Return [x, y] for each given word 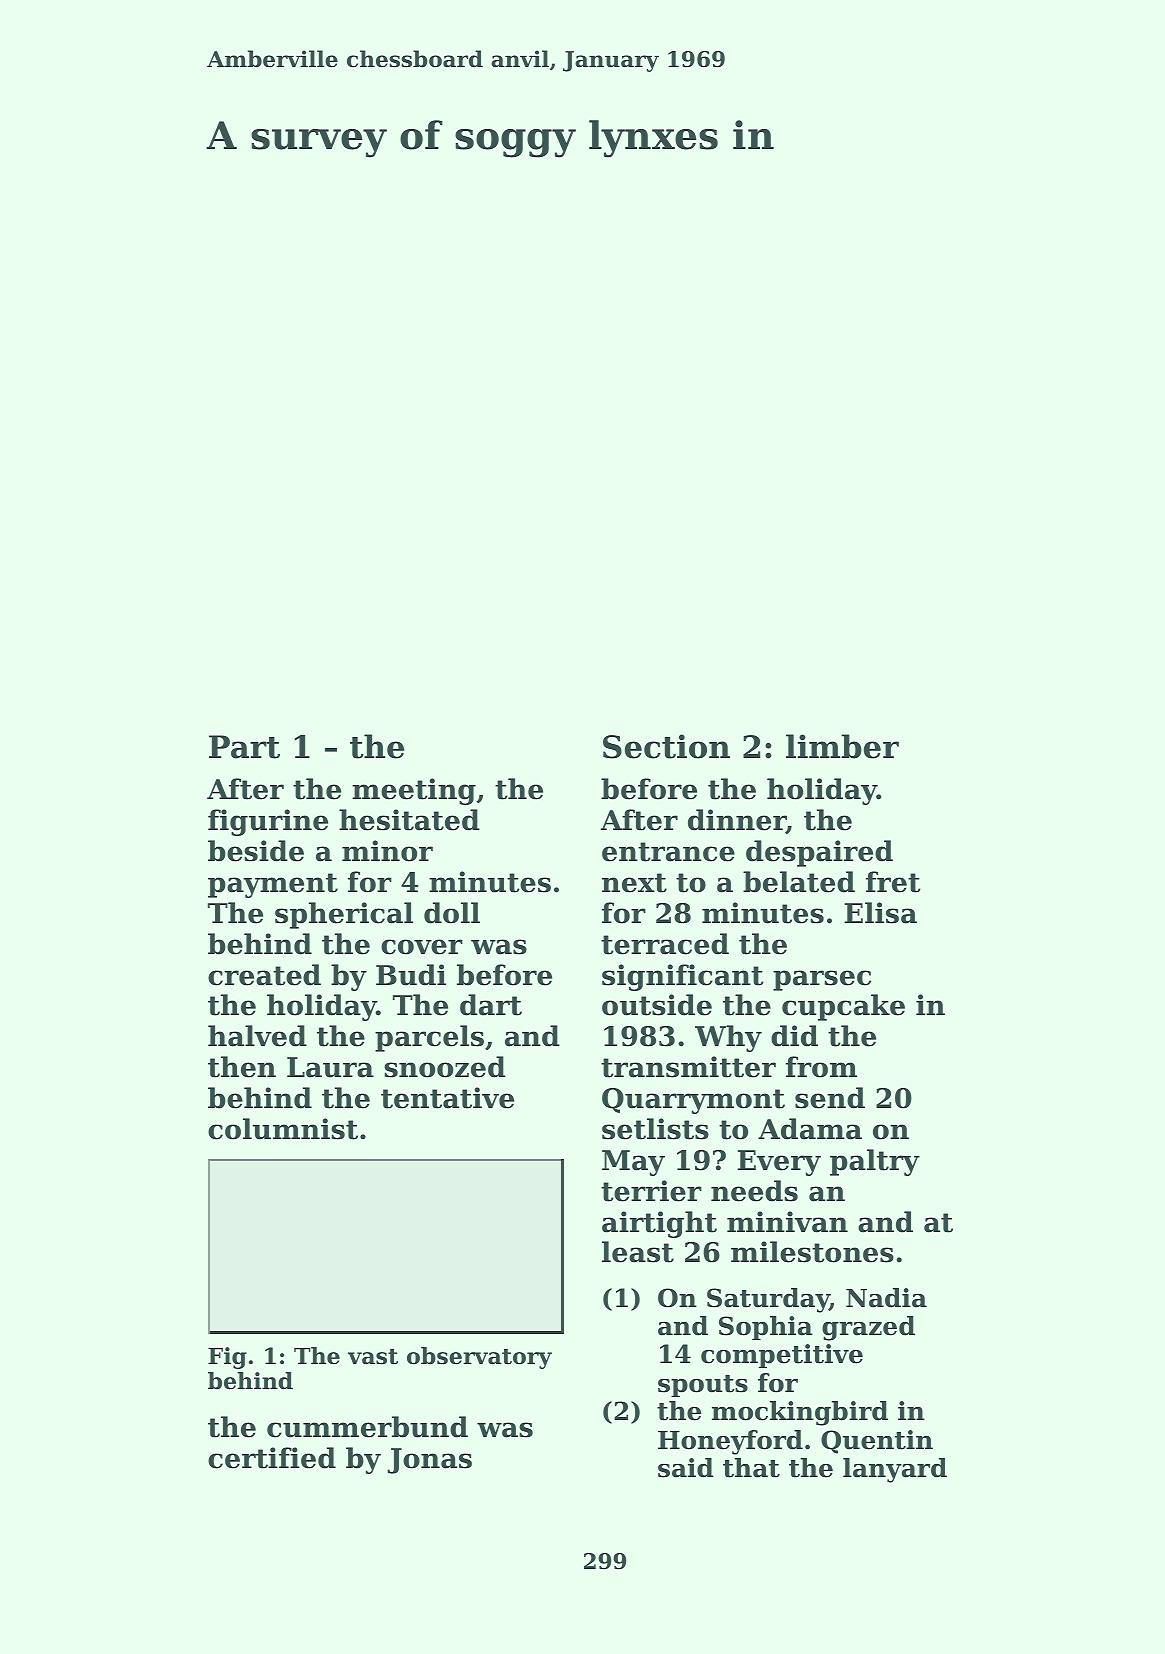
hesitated [409, 820]
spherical [344, 915]
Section [666, 746]
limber [842, 746]
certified [272, 1458]
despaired [819, 853]
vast [373, 1357]
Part [244, 747]
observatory [479, 1358]
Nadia [886, 1298]
